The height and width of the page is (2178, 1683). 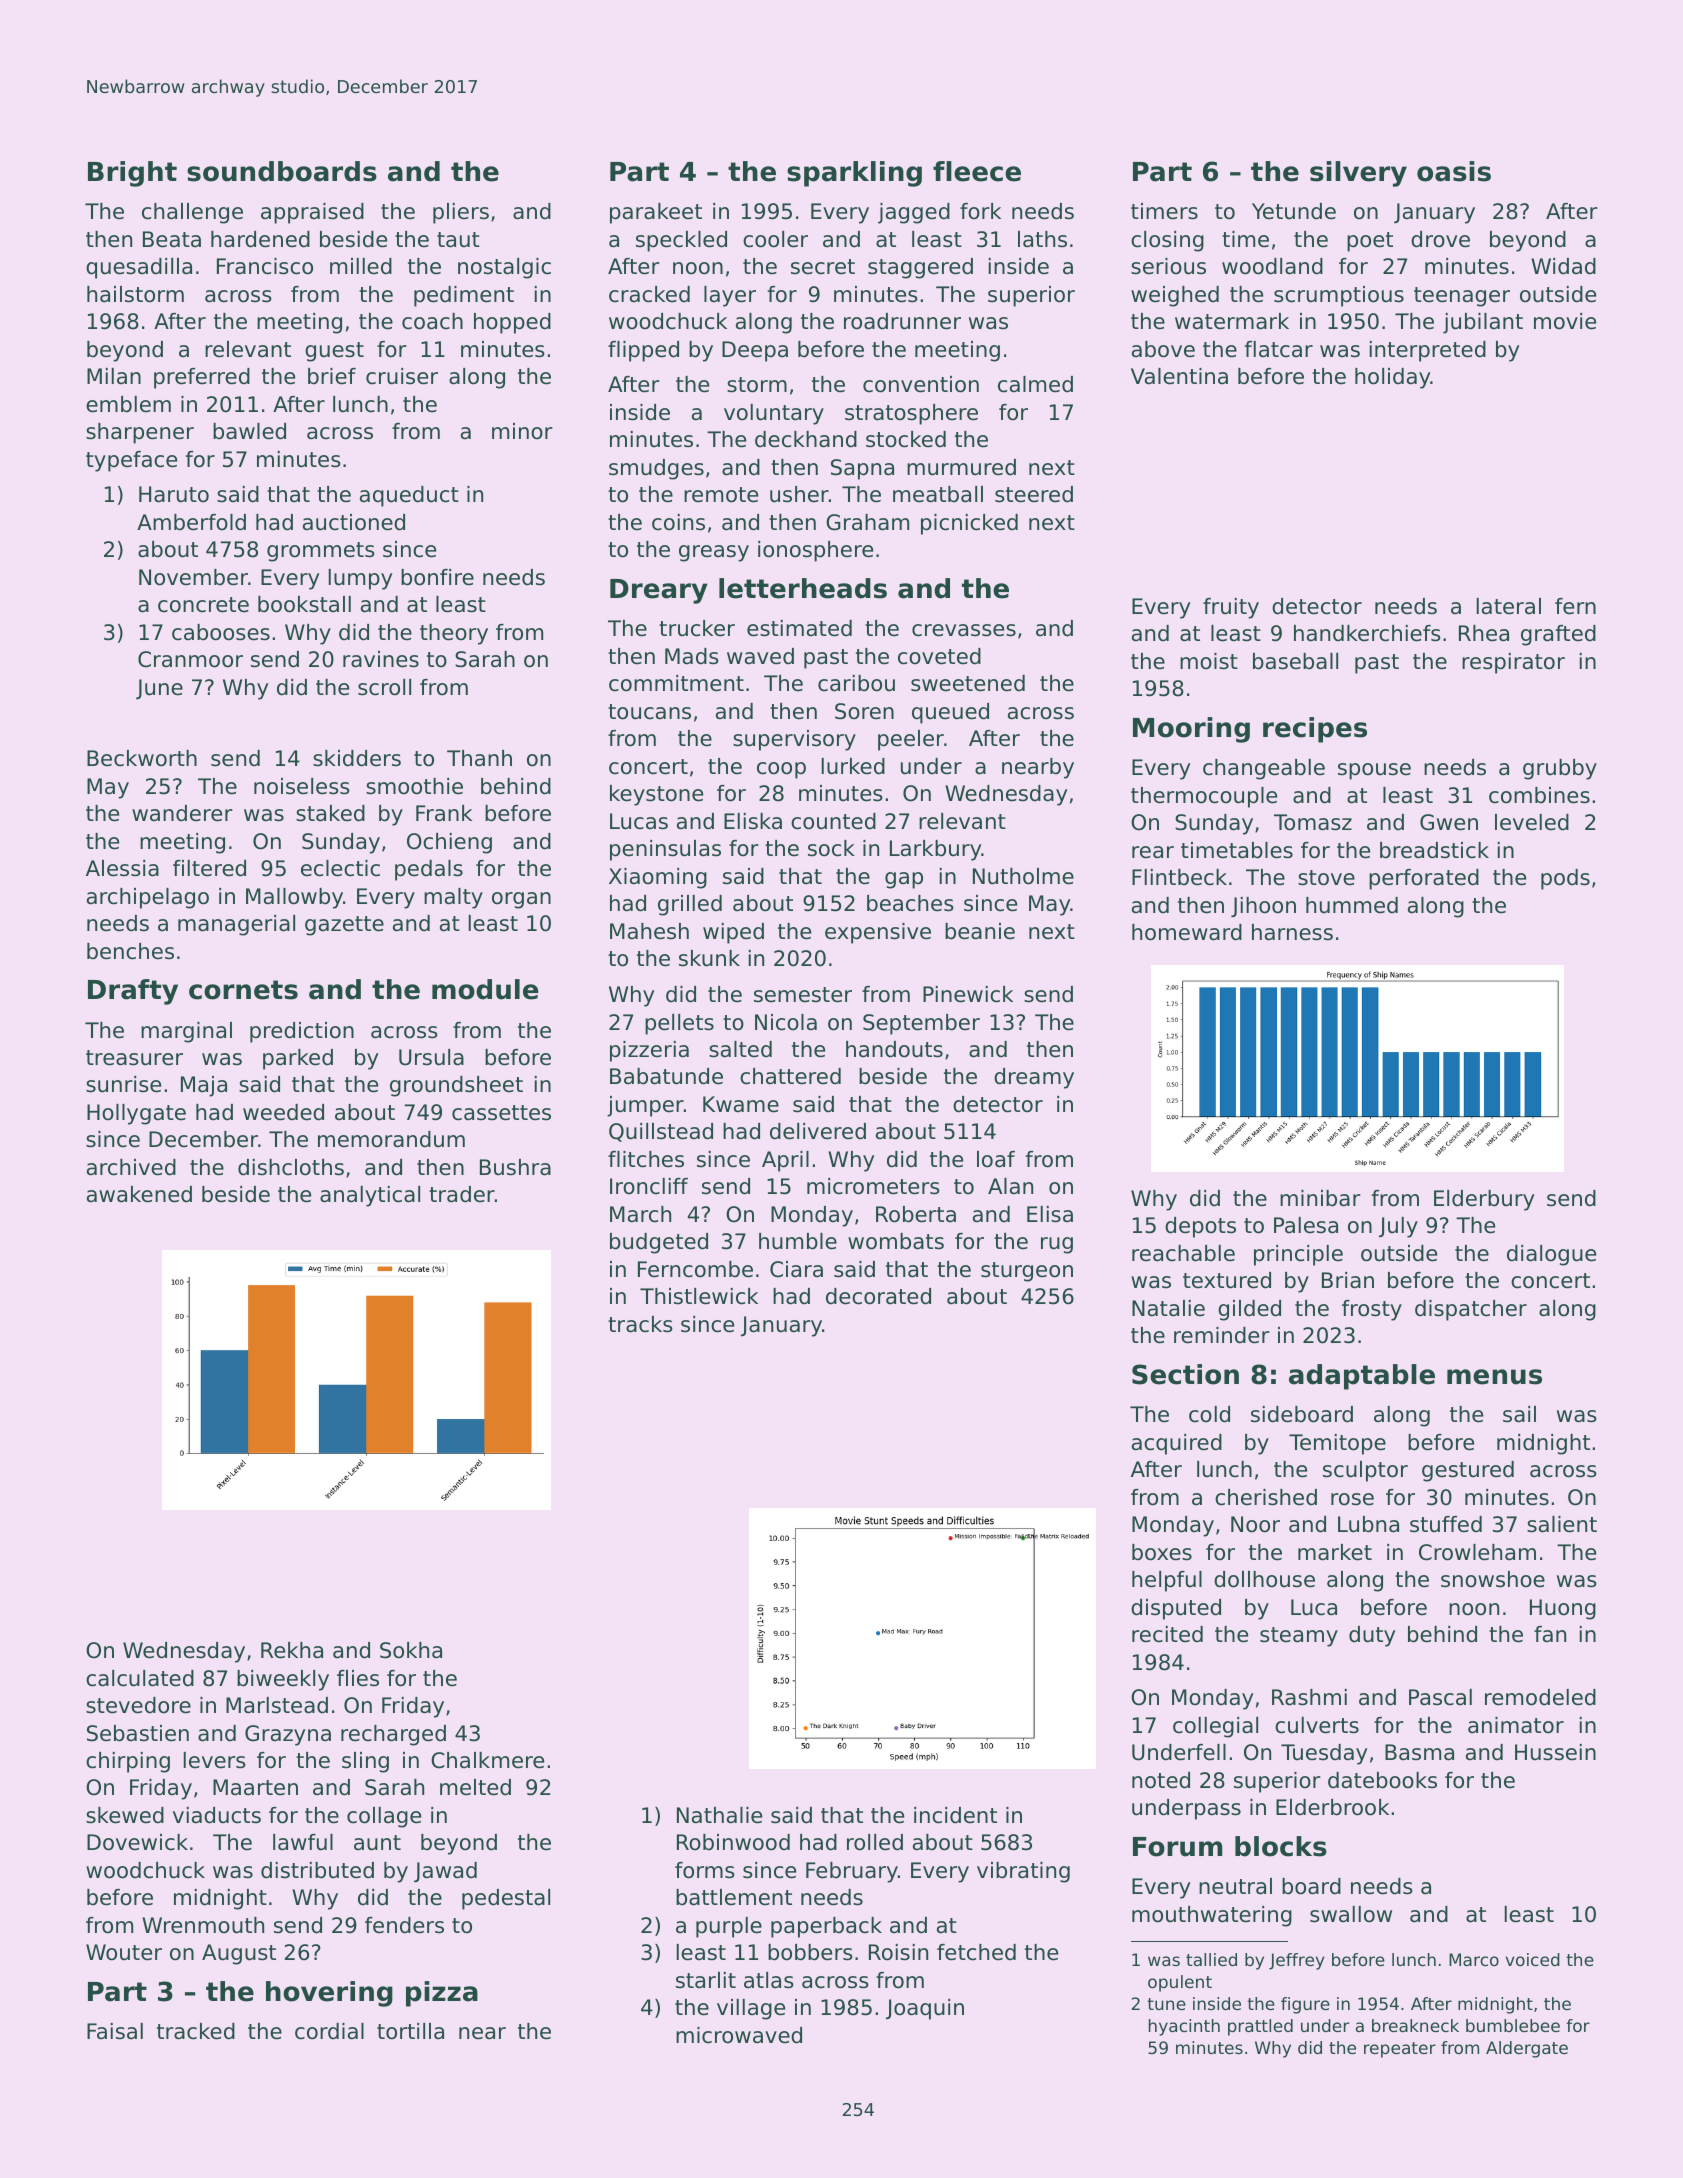 What do you see at coordinates (442, 1994) in the page?
I see `pizza` at bounding box center [442, 1994].
